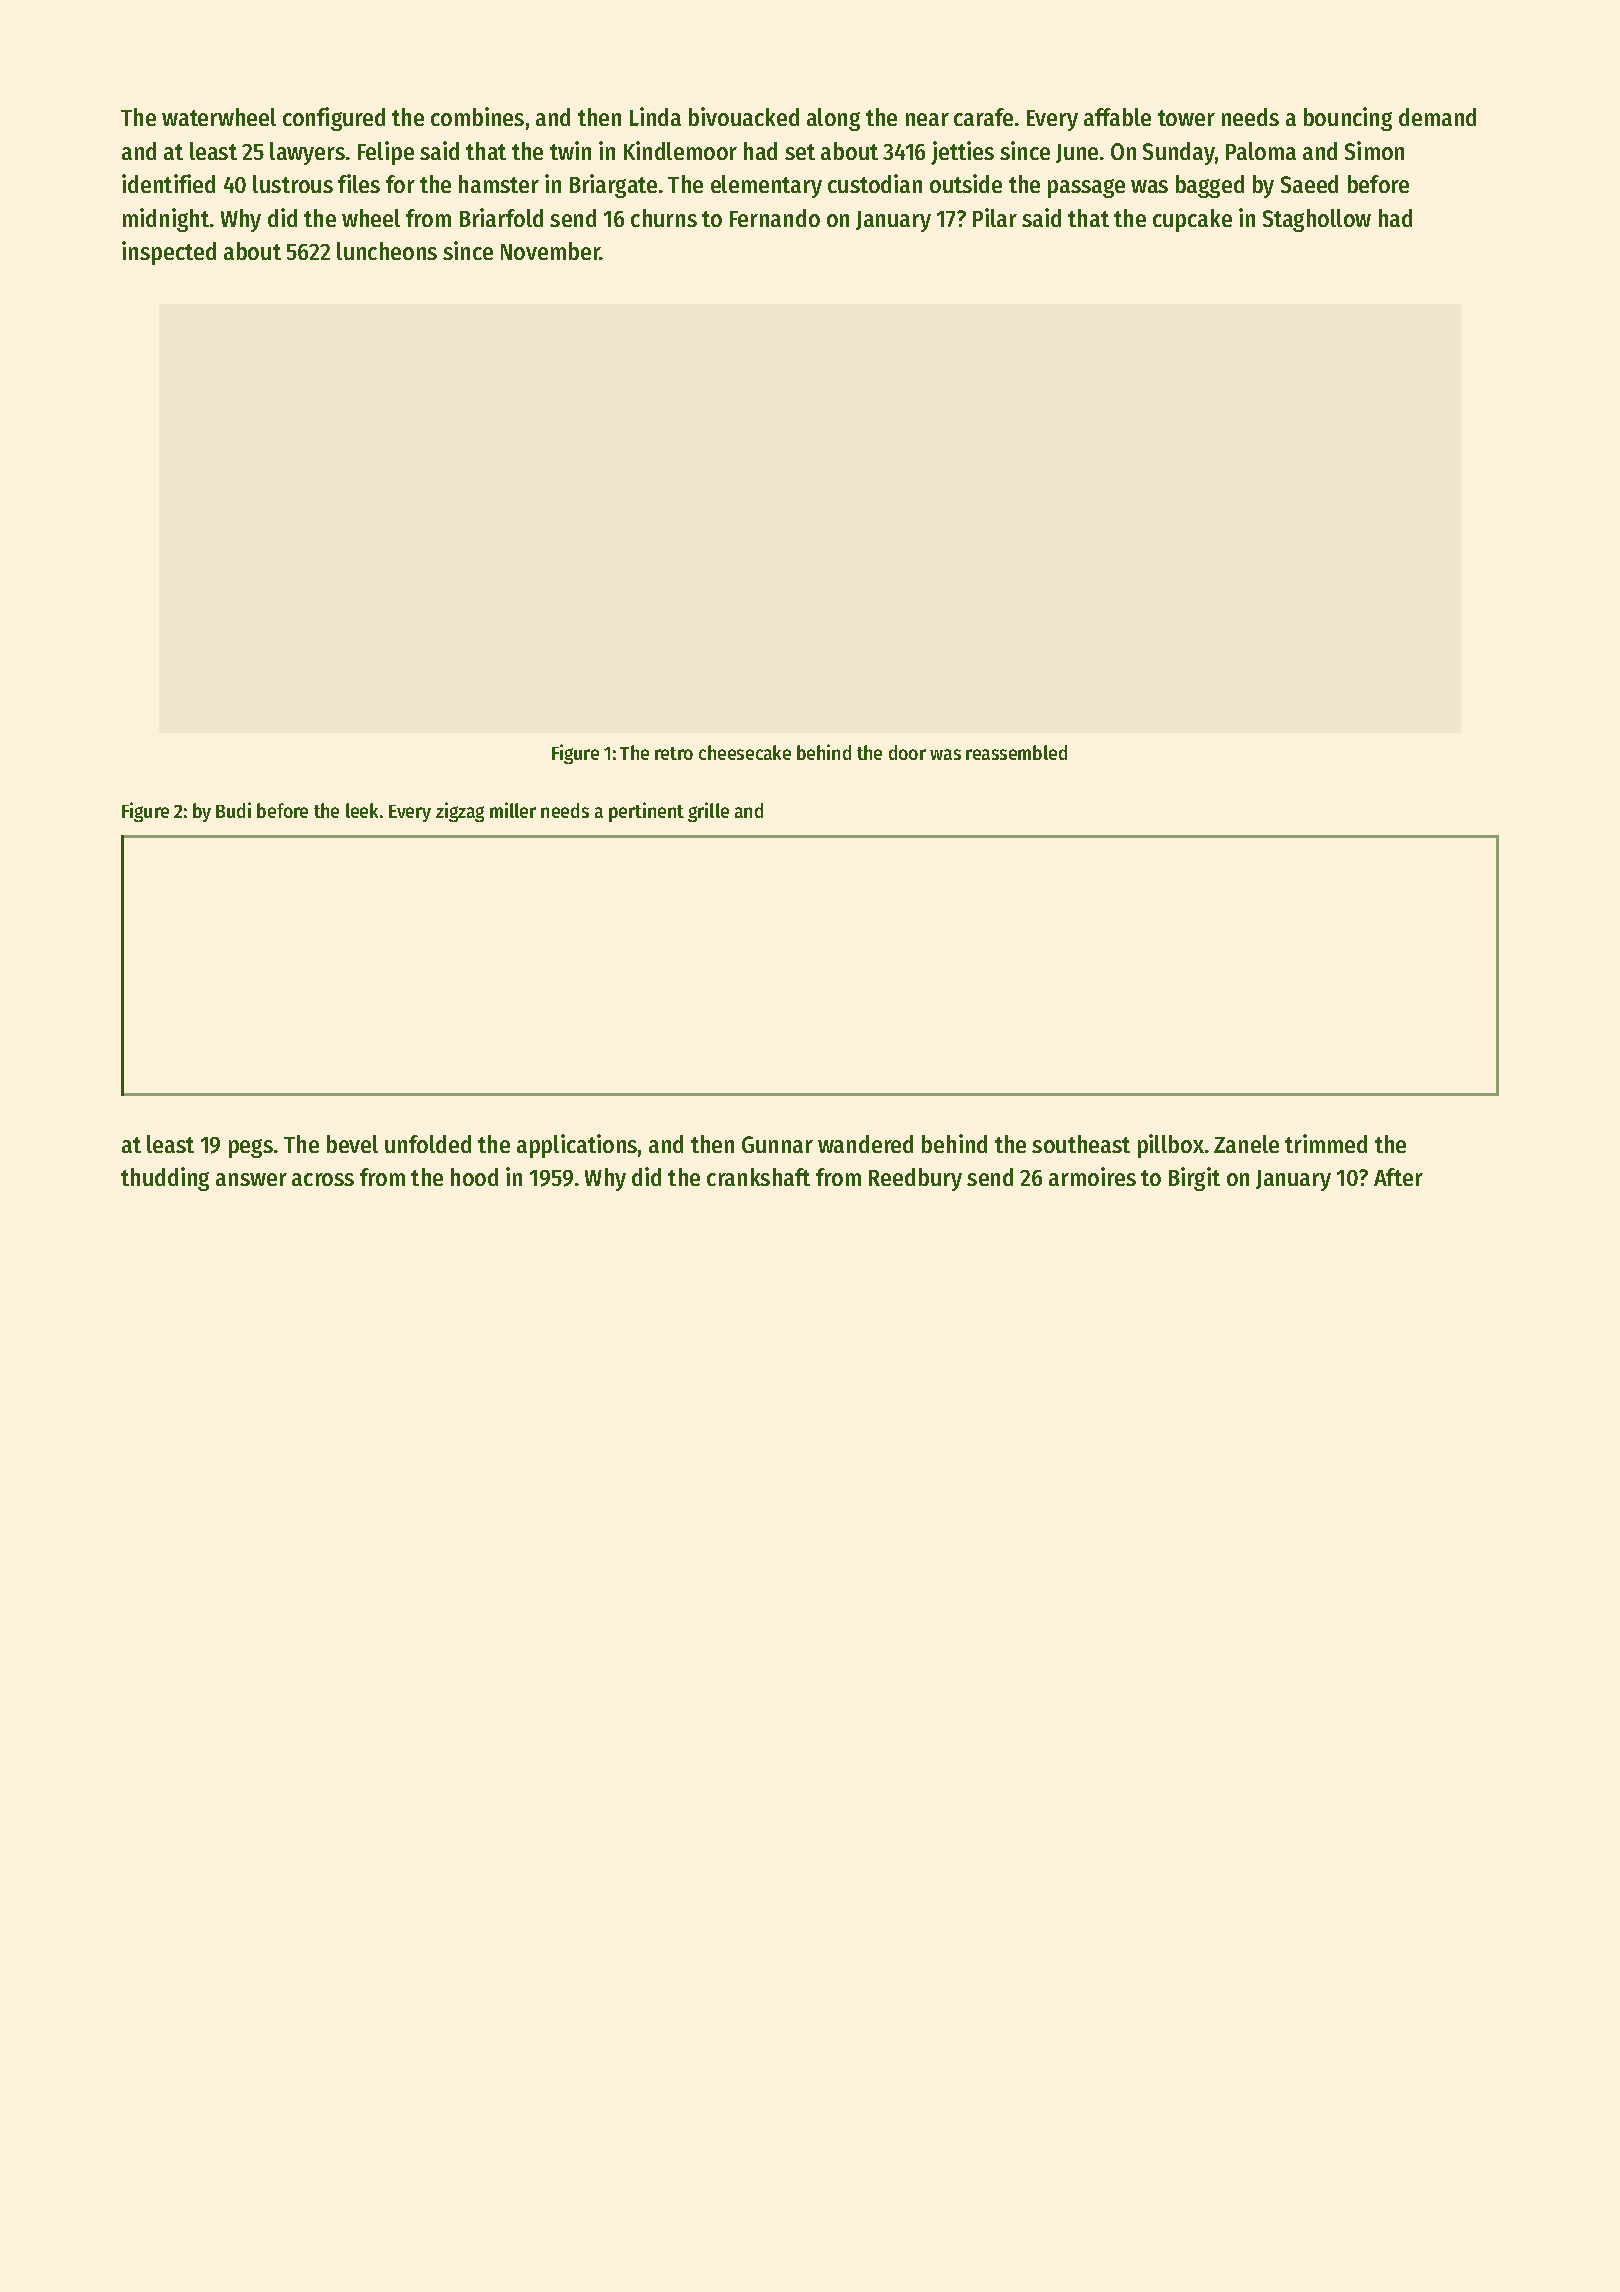  I want to click on reassembled, so click(1016, 752).
